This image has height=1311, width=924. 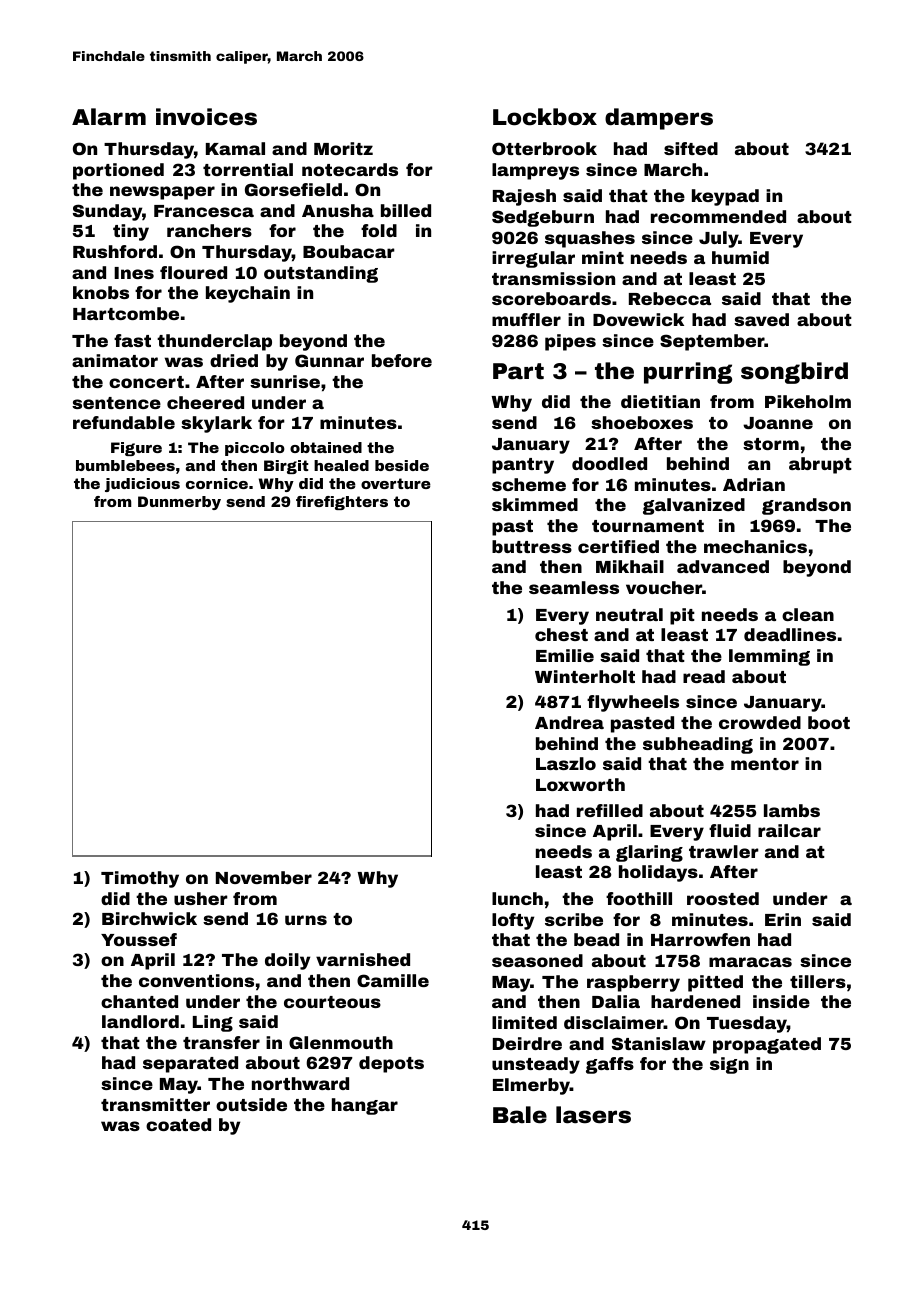 What do you see at coordinates (730, 830) in the image?
I see `fluid` at bounding box center [730, 830].
